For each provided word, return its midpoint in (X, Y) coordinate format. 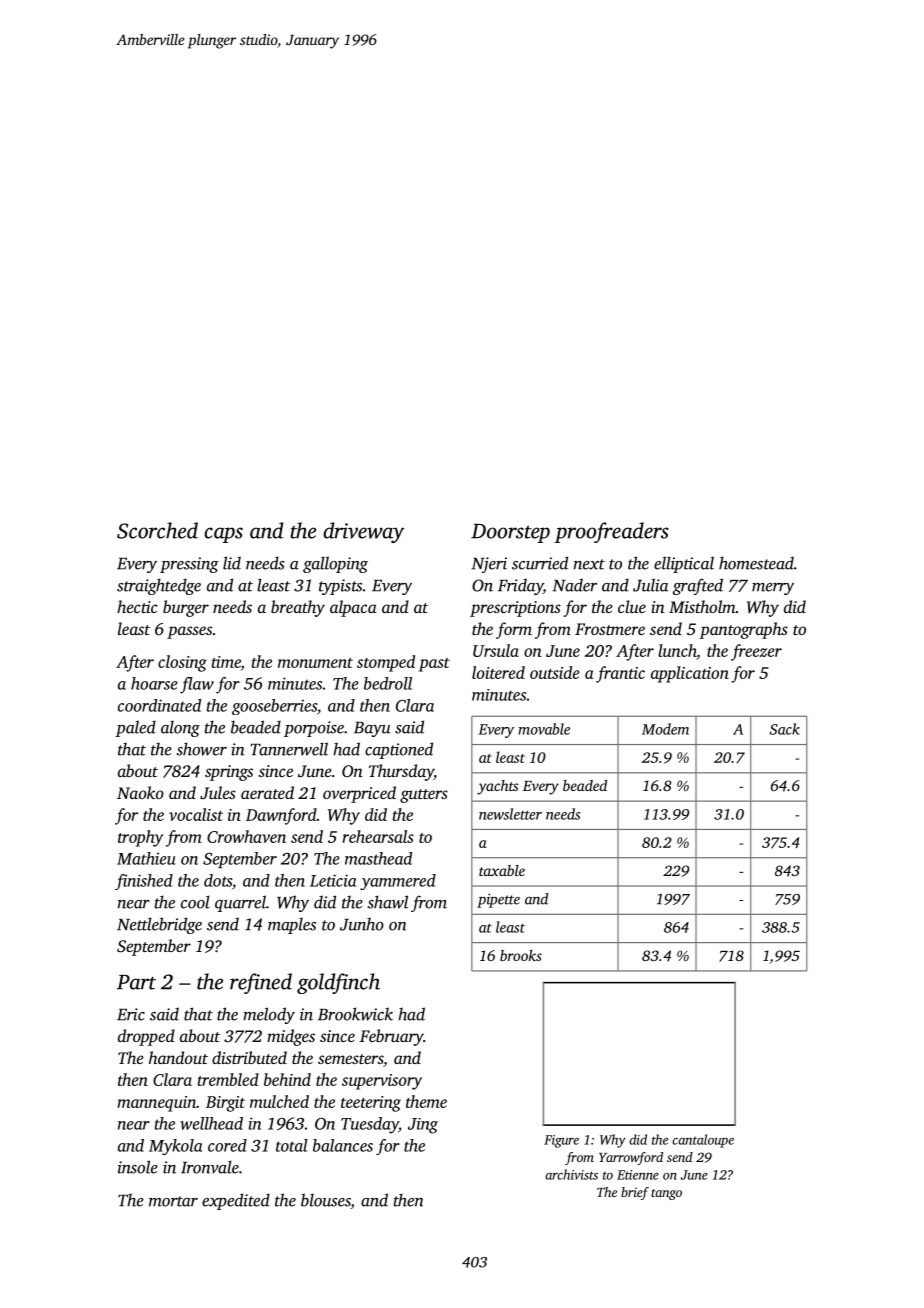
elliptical (684, 564)
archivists (571, 1174)
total (292, 1145)
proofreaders (611, 532)
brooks (521, 955)
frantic (620, 674)
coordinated (159, 705)
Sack (785, 729)
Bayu (372, 729)
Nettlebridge (159, 925)
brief (635, 1193)
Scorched (157, 530)
